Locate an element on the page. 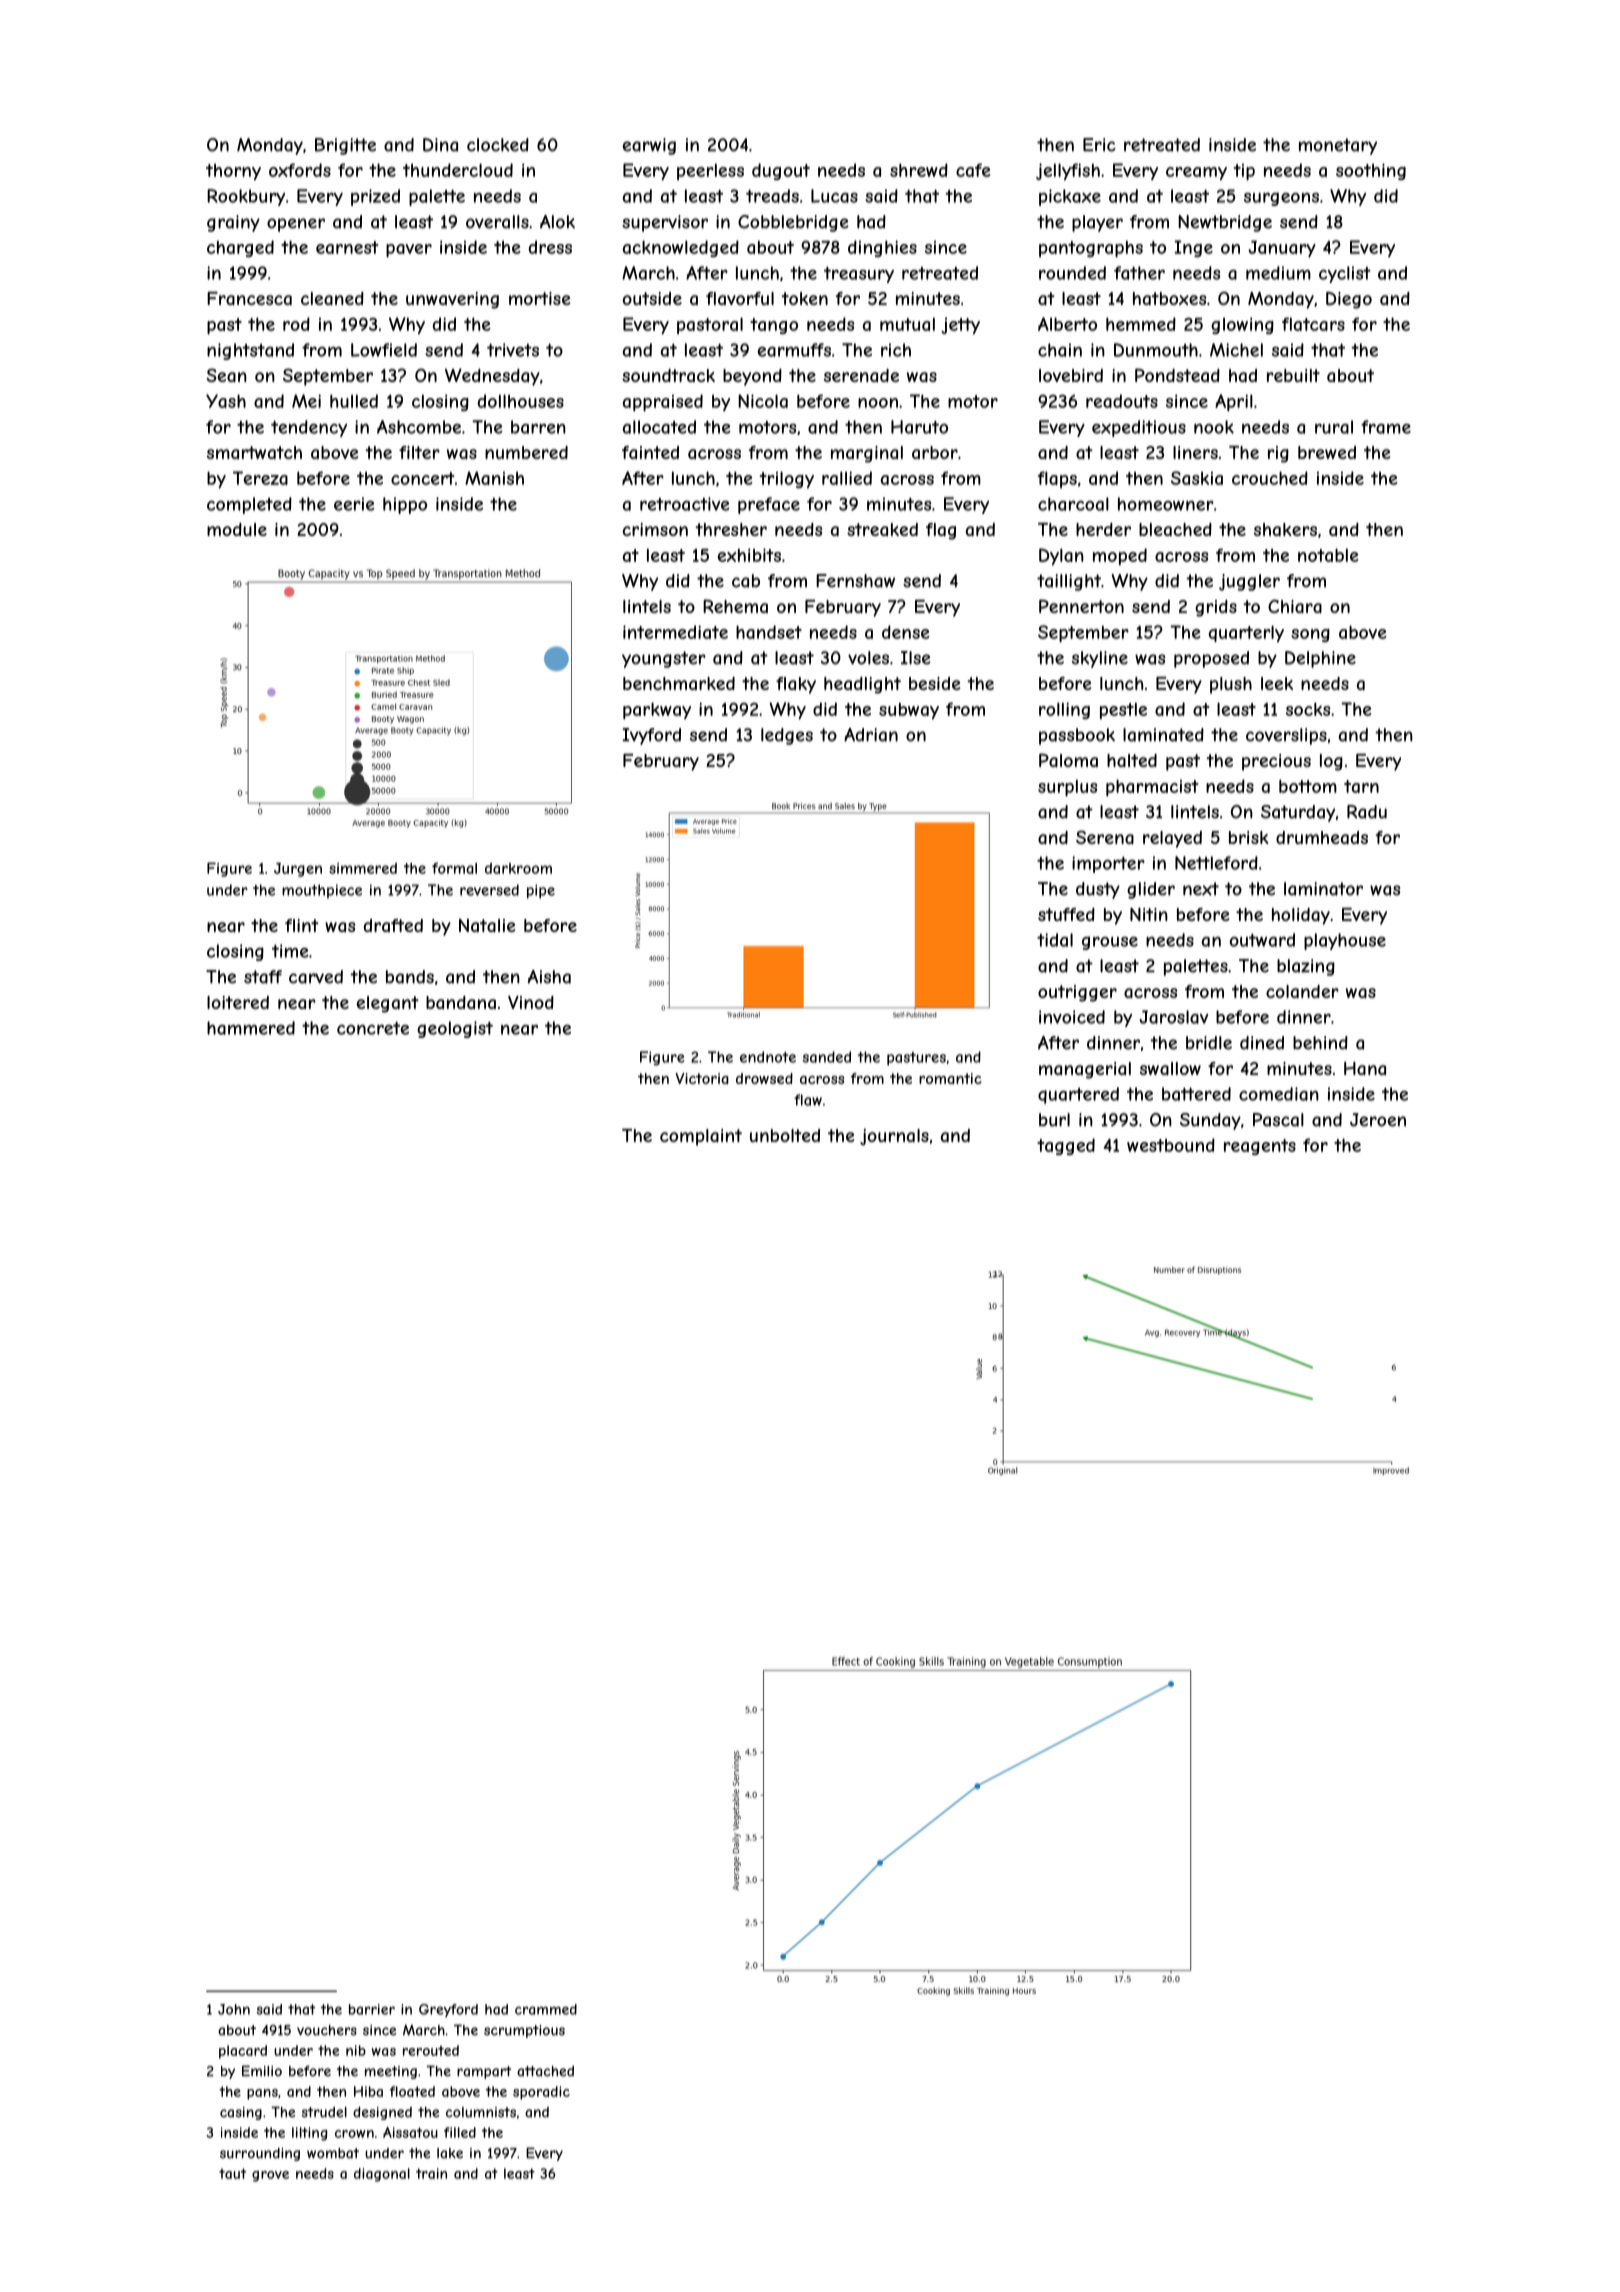 The image size is (1620, 2292). relayed is located at coordinates (1172, 839).
